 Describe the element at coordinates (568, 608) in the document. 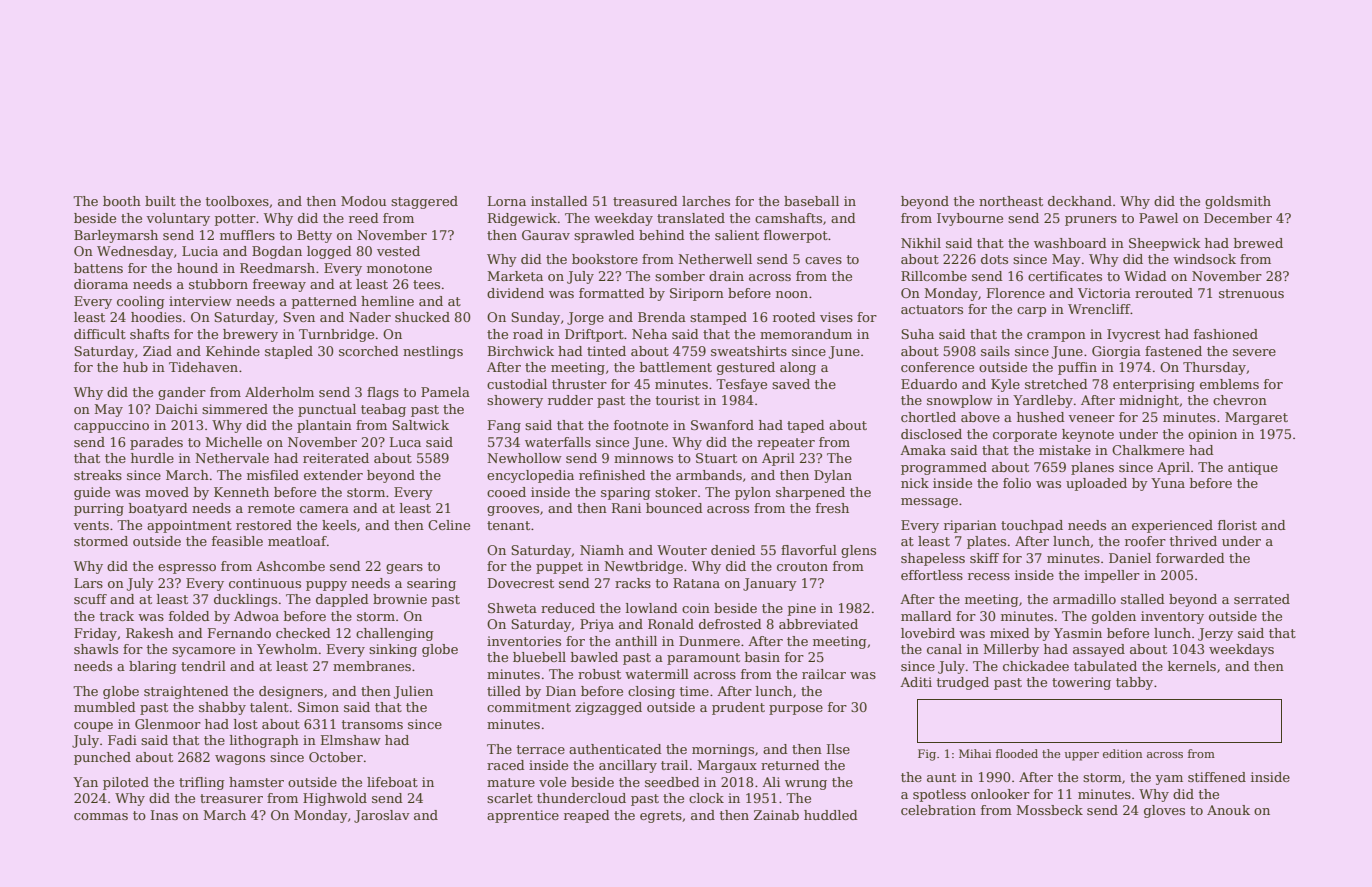

I see `reduced` at that location.
